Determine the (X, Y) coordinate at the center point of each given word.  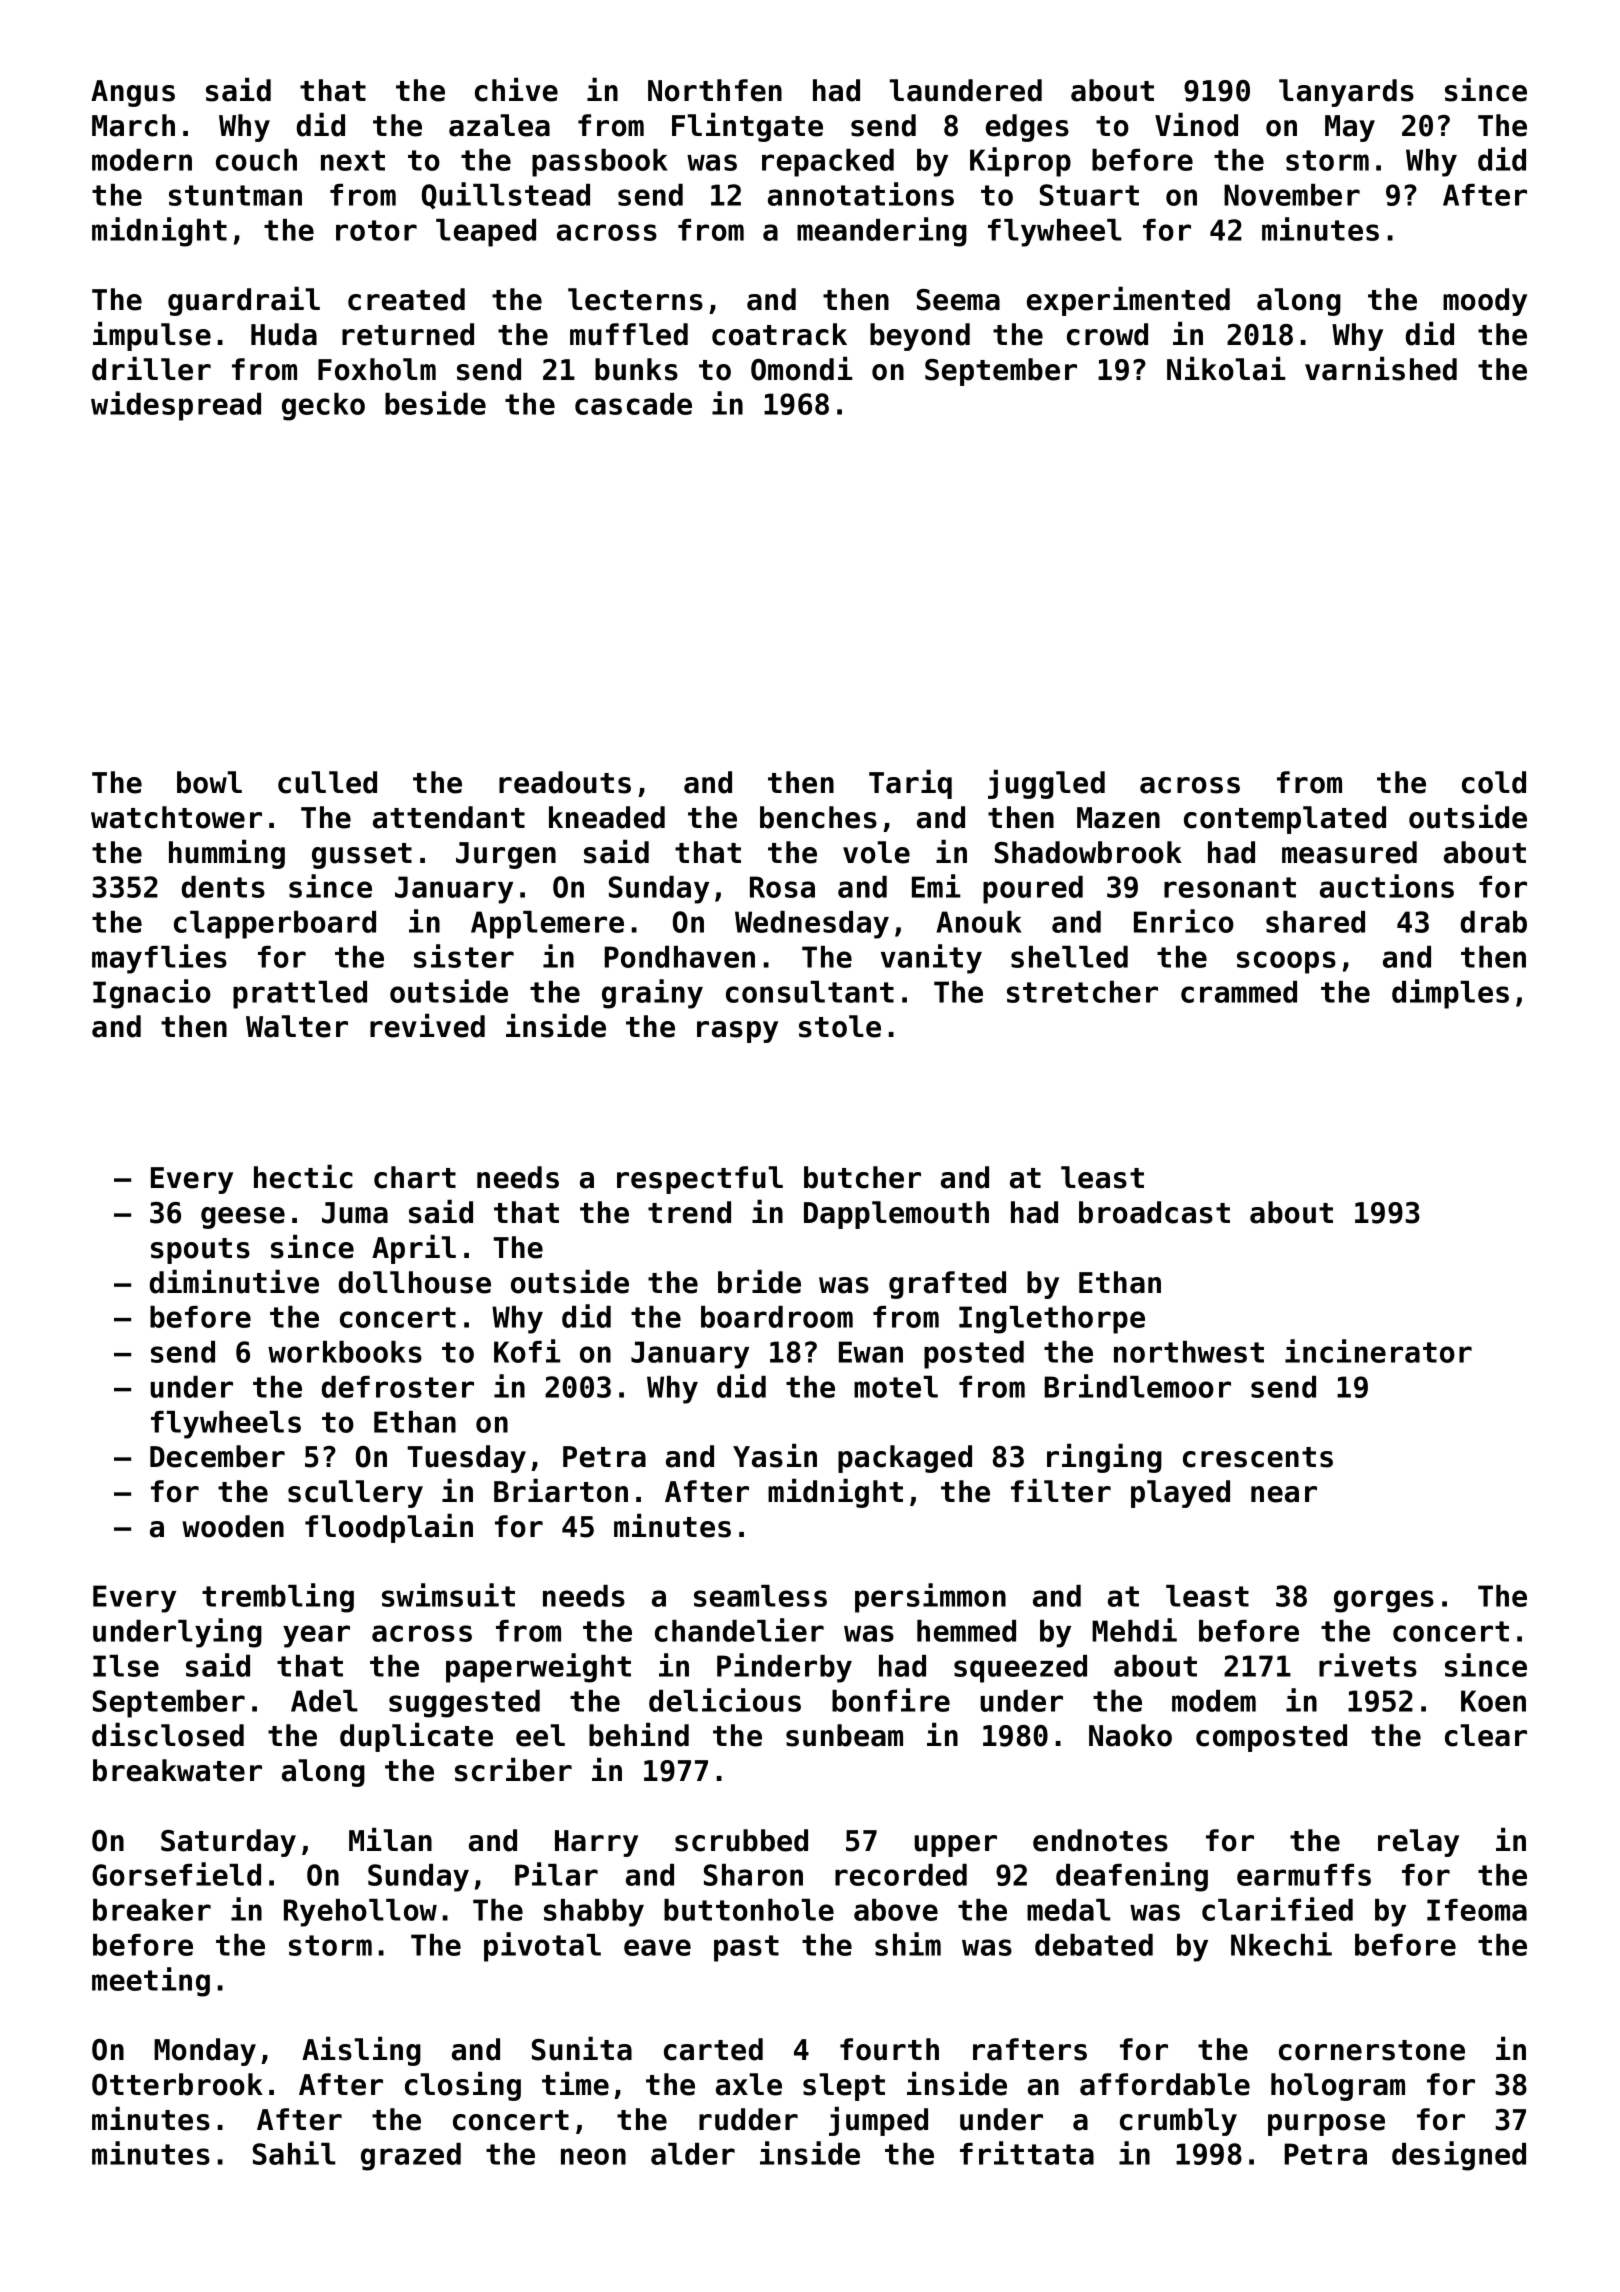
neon (593, 2156)
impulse (152, 336)
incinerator (1378, 1351)
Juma (355, 1213)
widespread (176, 406)
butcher (862, 1177)
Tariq (910, 784)
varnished (1381, 369)
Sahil (294, 2153)
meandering (882, 232)
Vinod (1196, 125)
